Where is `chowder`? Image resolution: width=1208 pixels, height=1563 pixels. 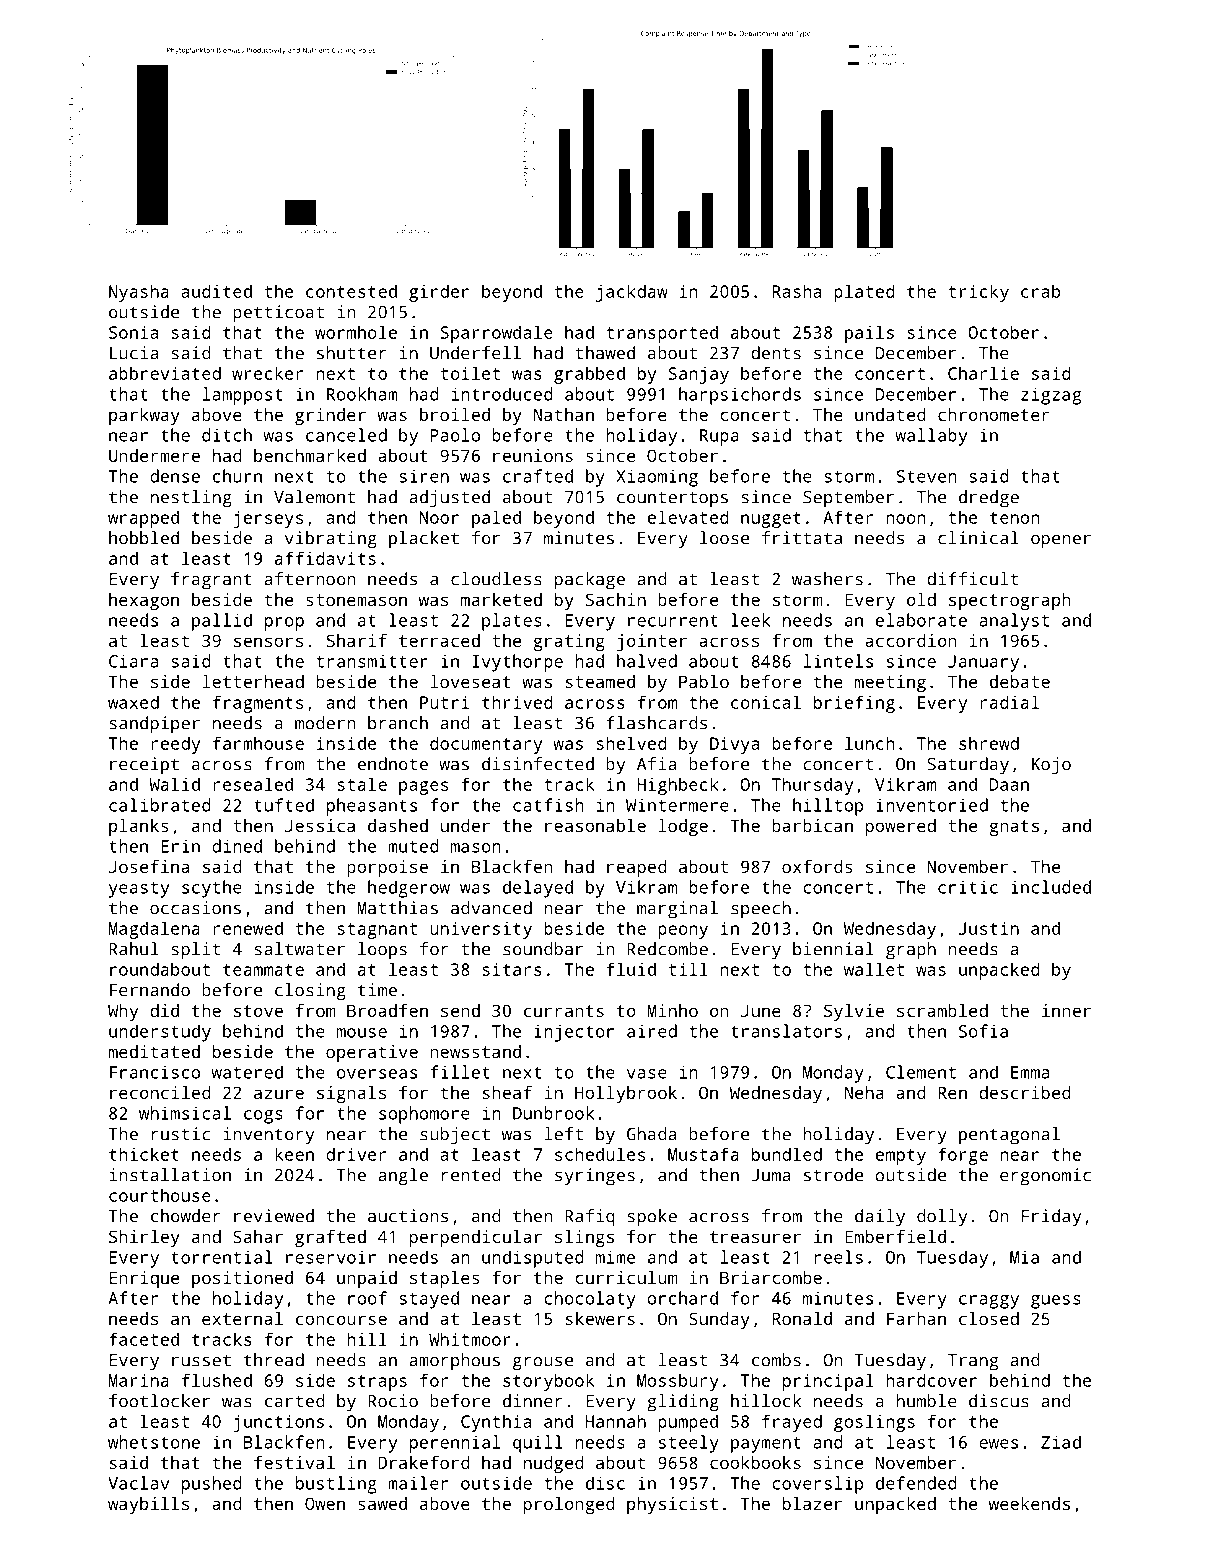
chowder is located at coordinates (186, 1216).
